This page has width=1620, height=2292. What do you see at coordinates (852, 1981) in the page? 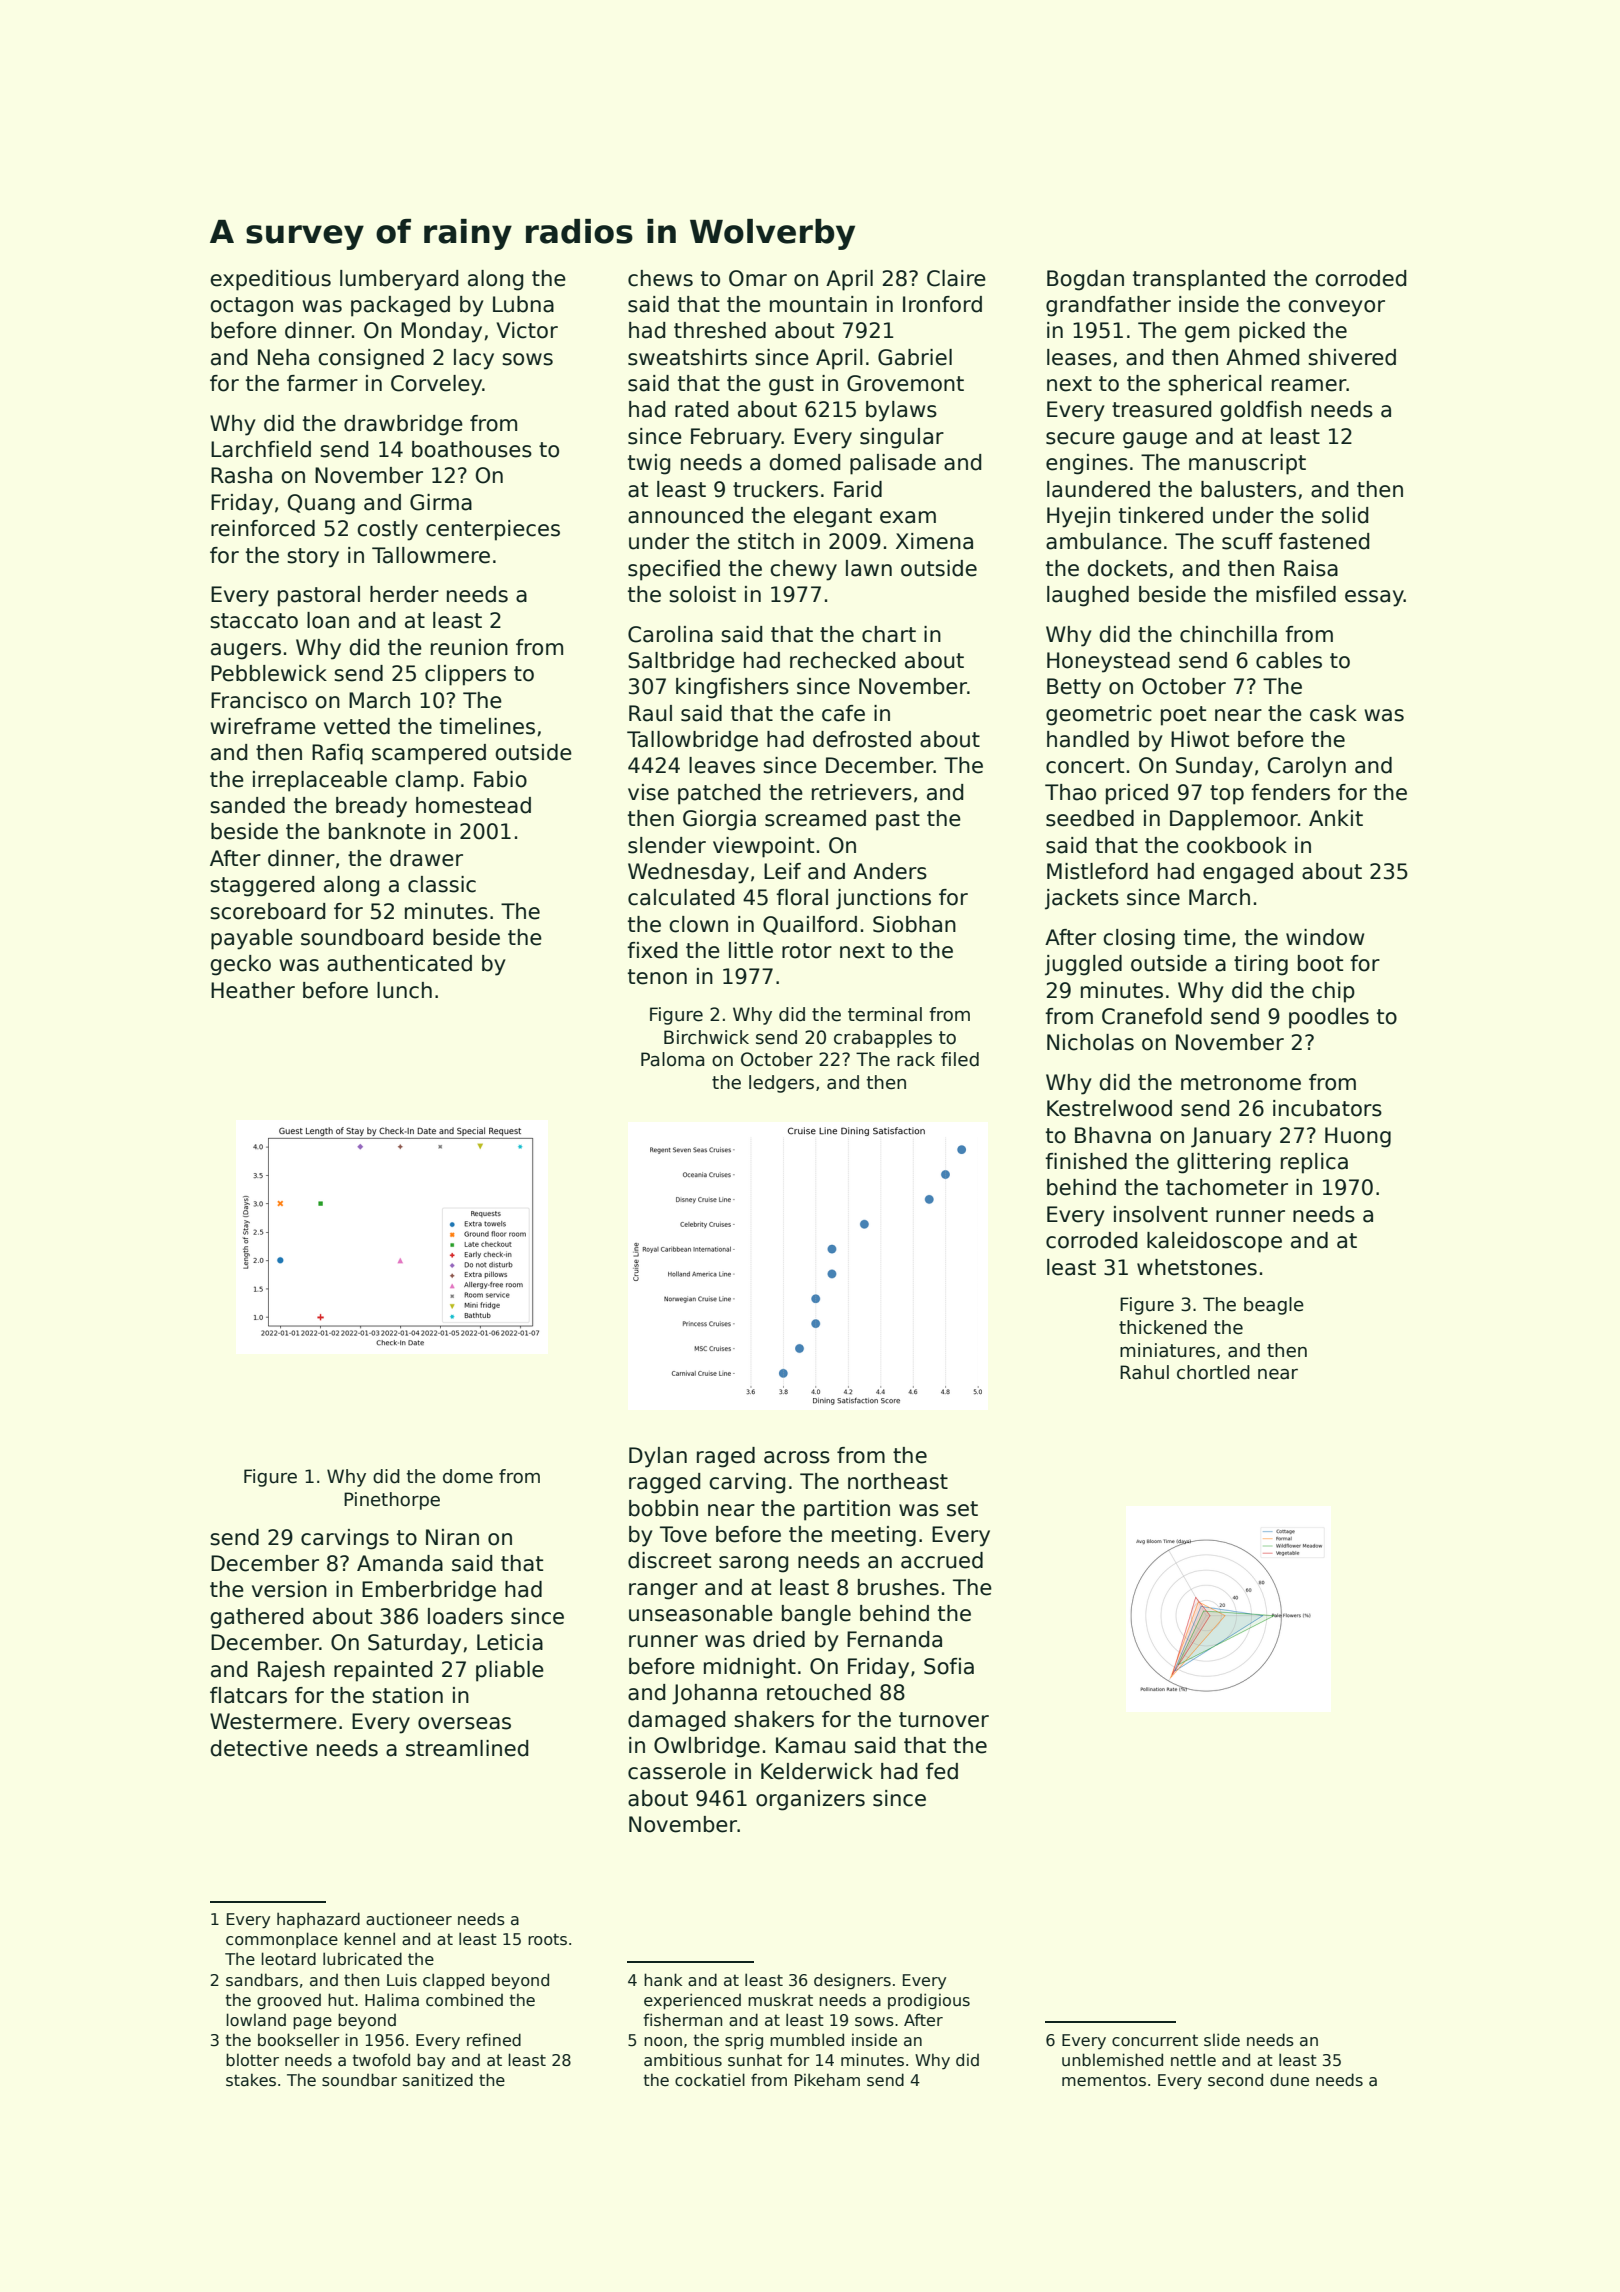
I see `designers` at bounding box center [852, 1981].
